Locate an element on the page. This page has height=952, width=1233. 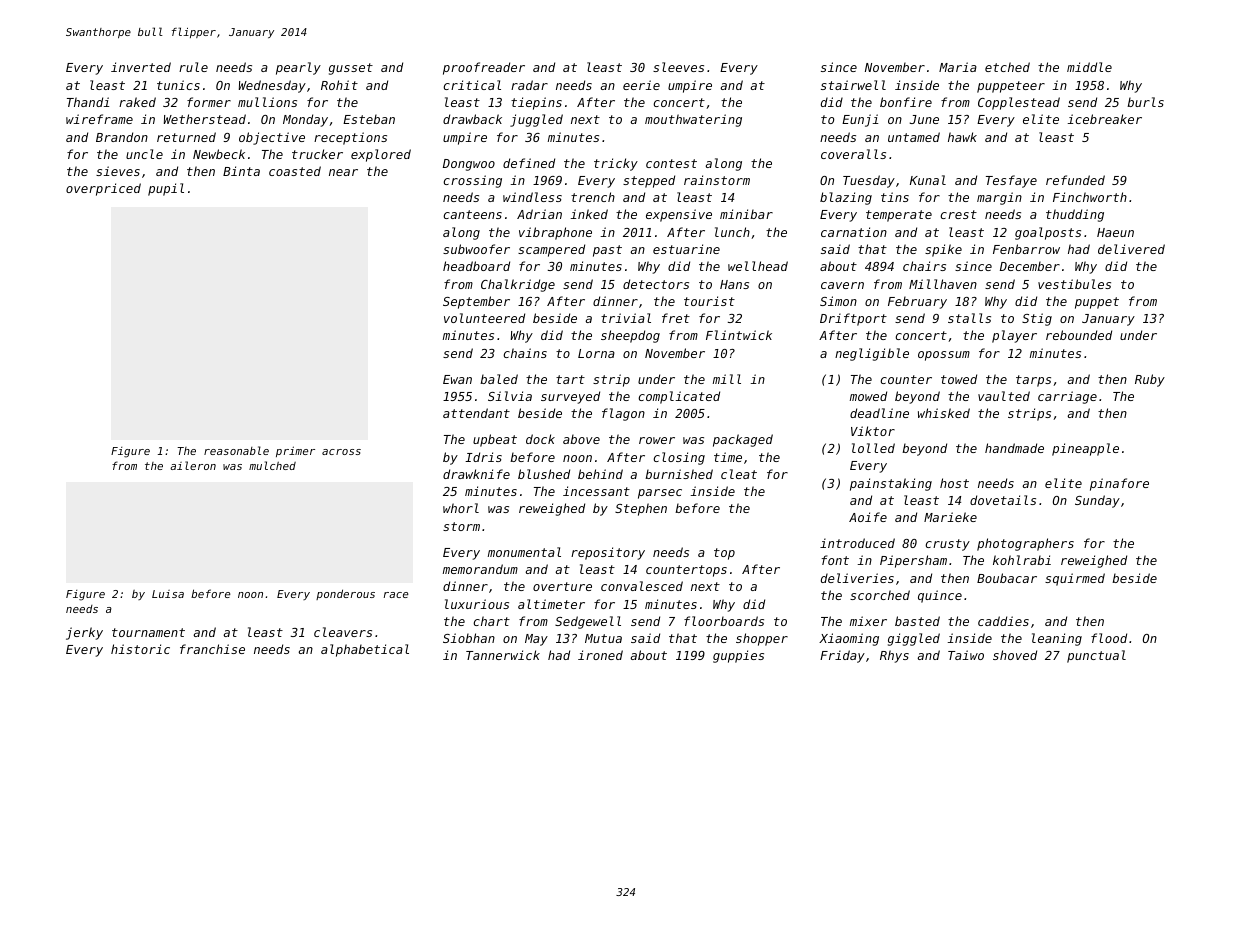
etched is located at coordinates (1007, 67).
